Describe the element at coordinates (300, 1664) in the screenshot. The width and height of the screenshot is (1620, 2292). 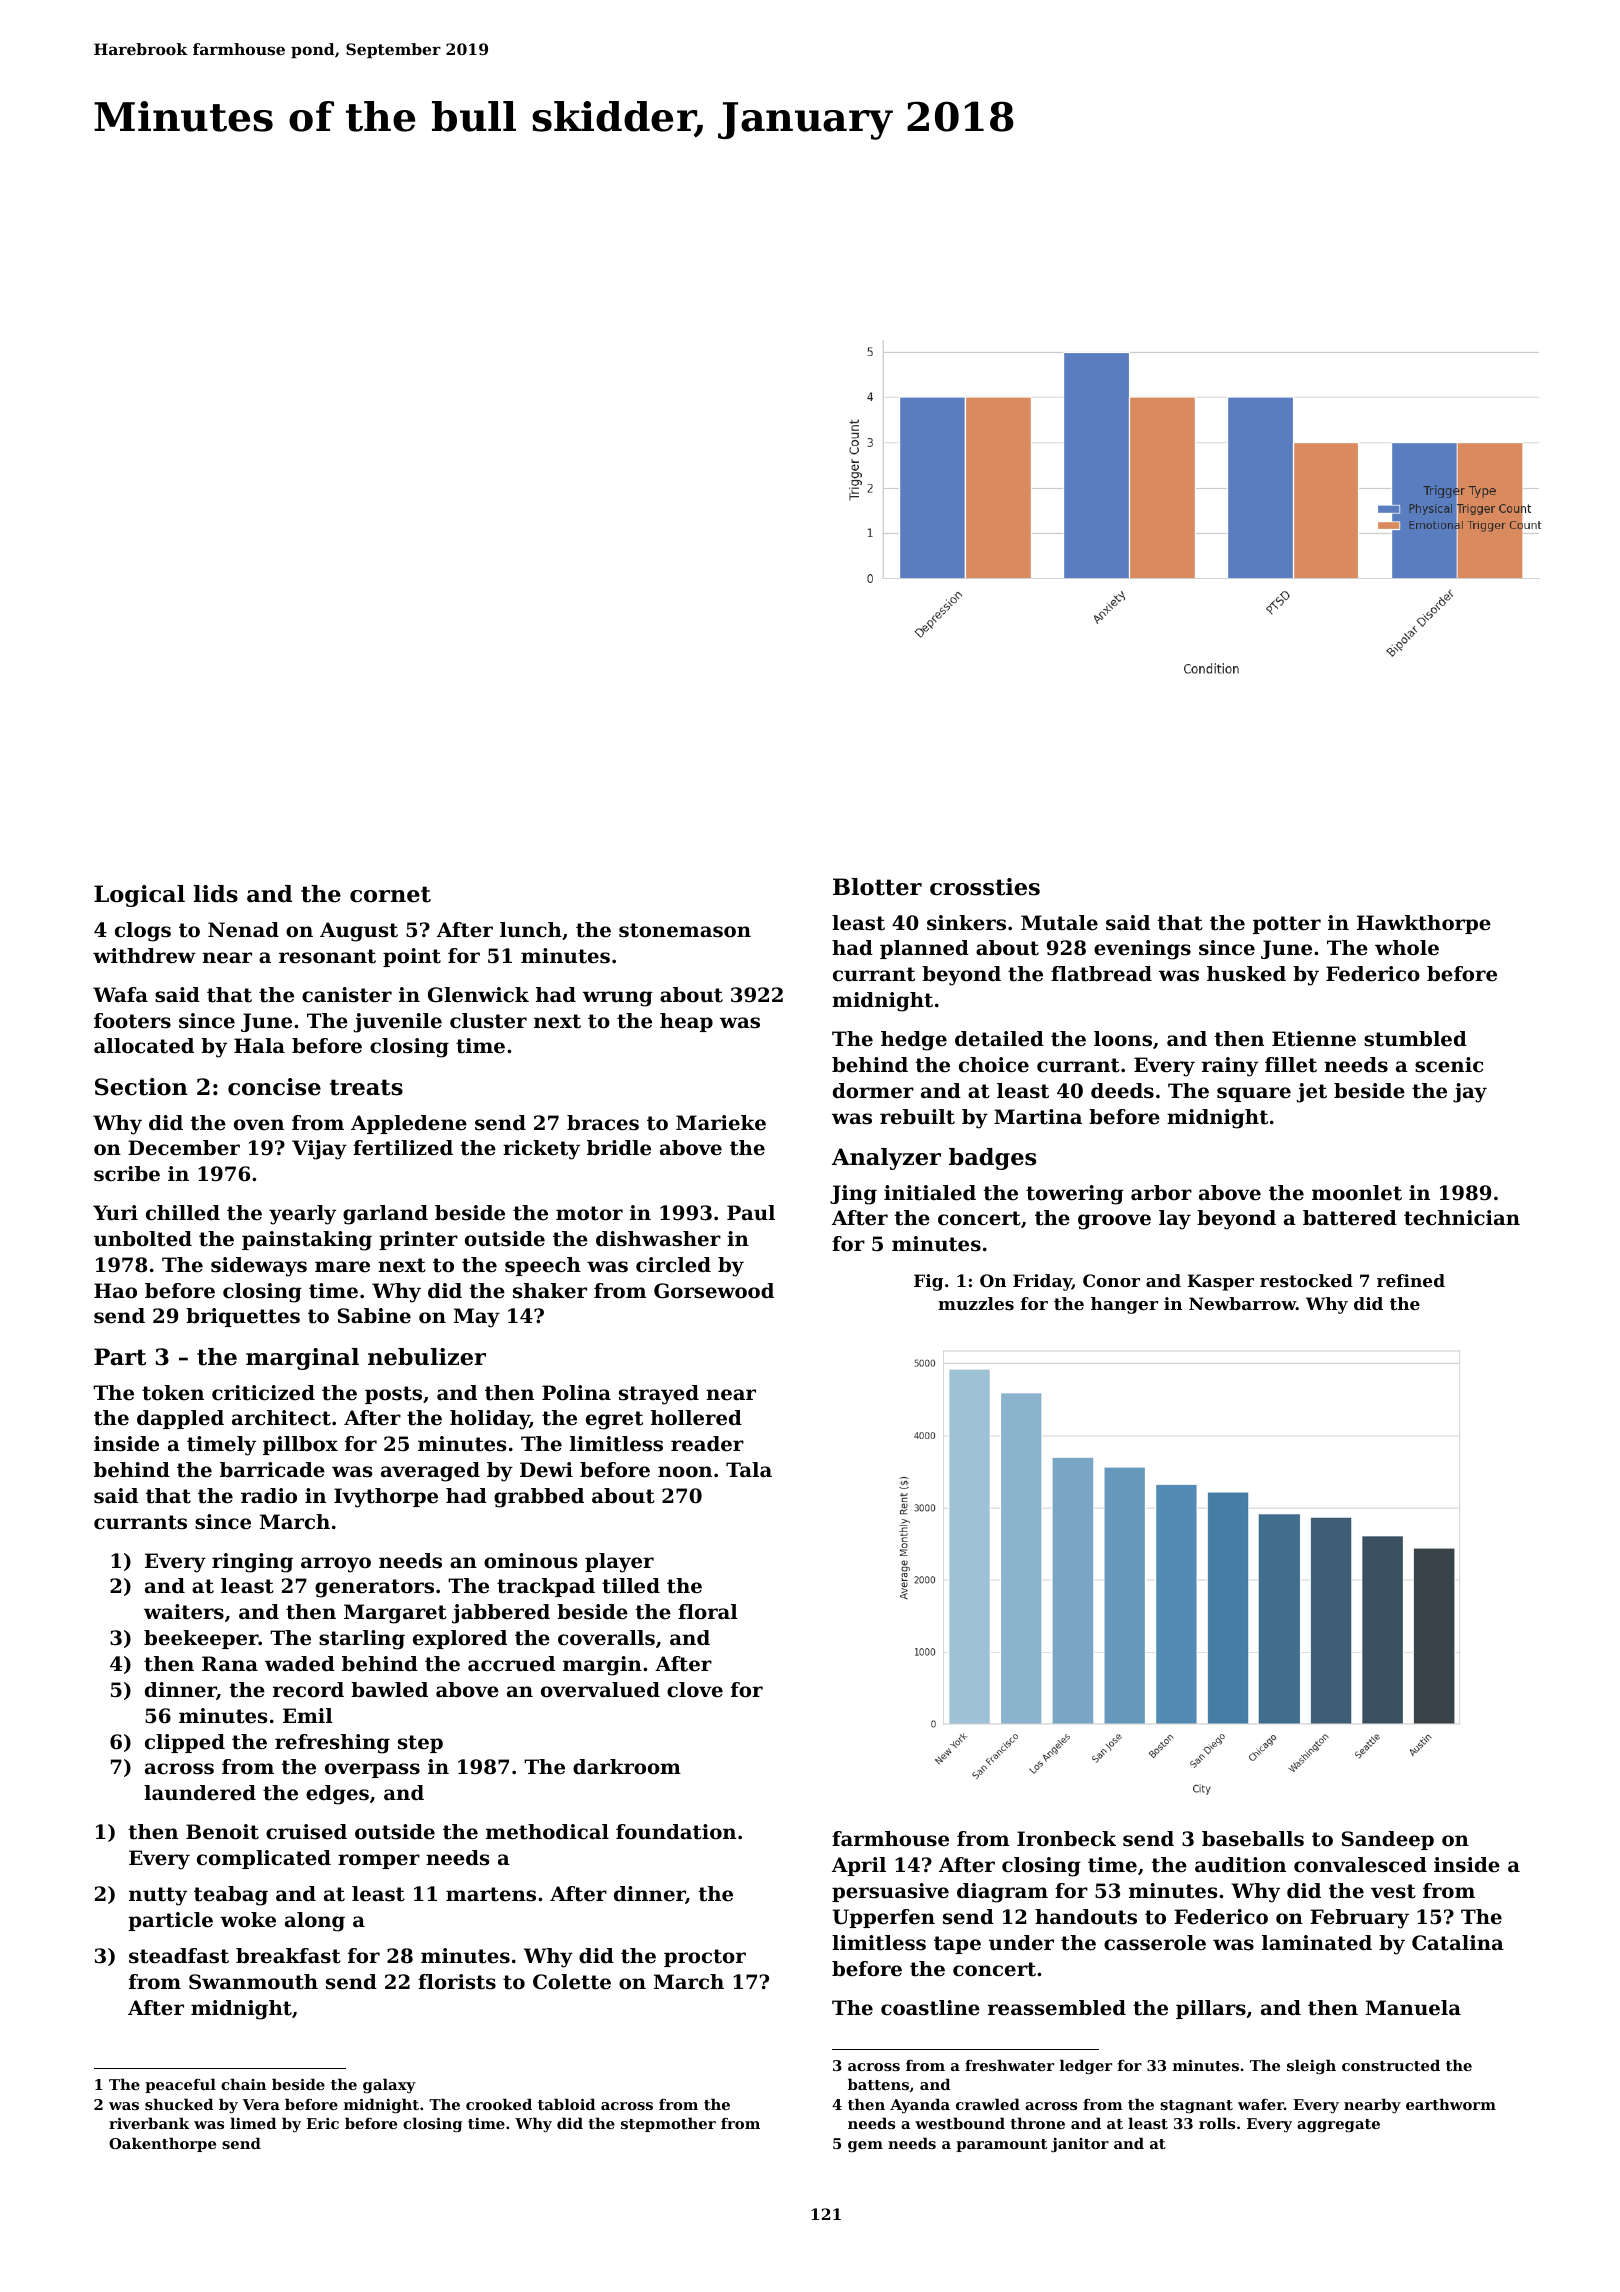
I see `waded` at that location.
